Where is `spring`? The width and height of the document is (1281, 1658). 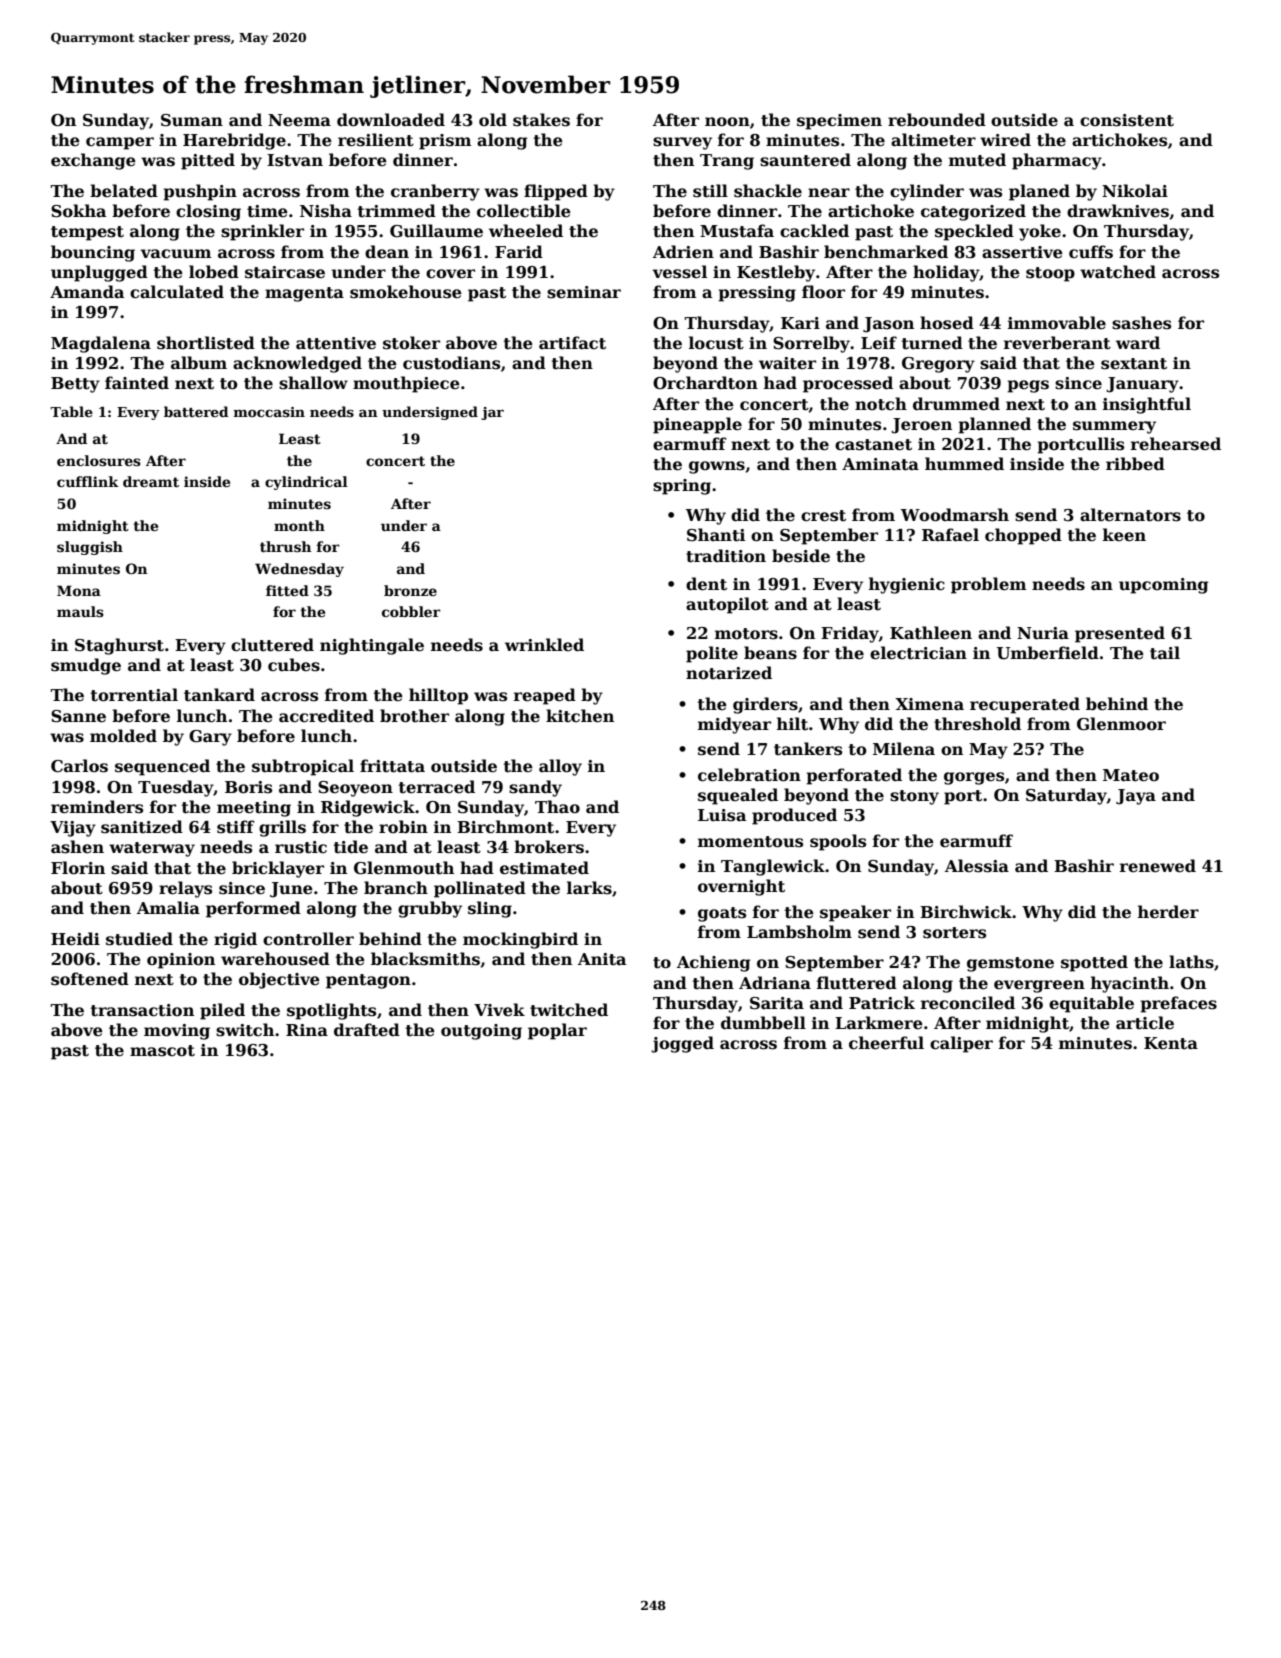 spring is located at coordinates (682, 487).
